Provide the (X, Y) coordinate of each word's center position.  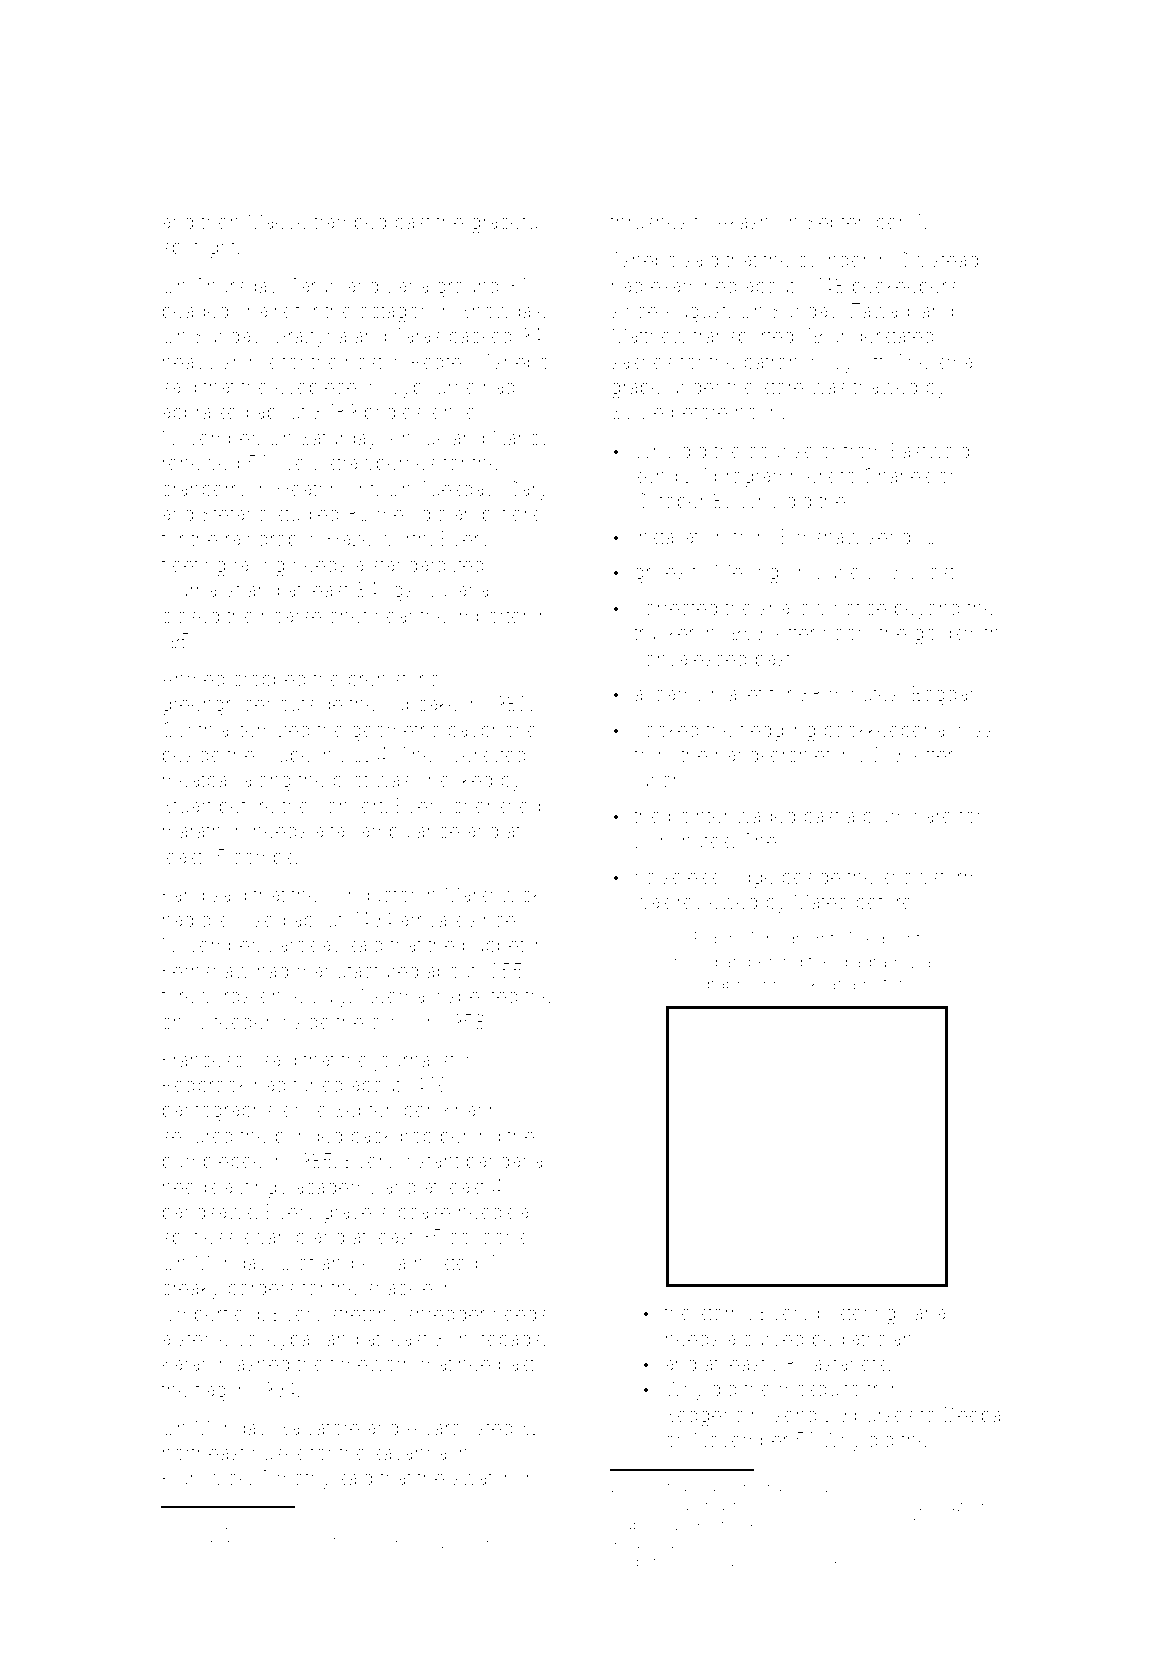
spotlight (199, 249)
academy (336, 1189)
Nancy (521, 439)
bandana (504, 1161)
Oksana (827, 983)
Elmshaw (821, 536)
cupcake (421, 705)
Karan (187, 1363)
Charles (897, 475)
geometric (396, 732)
